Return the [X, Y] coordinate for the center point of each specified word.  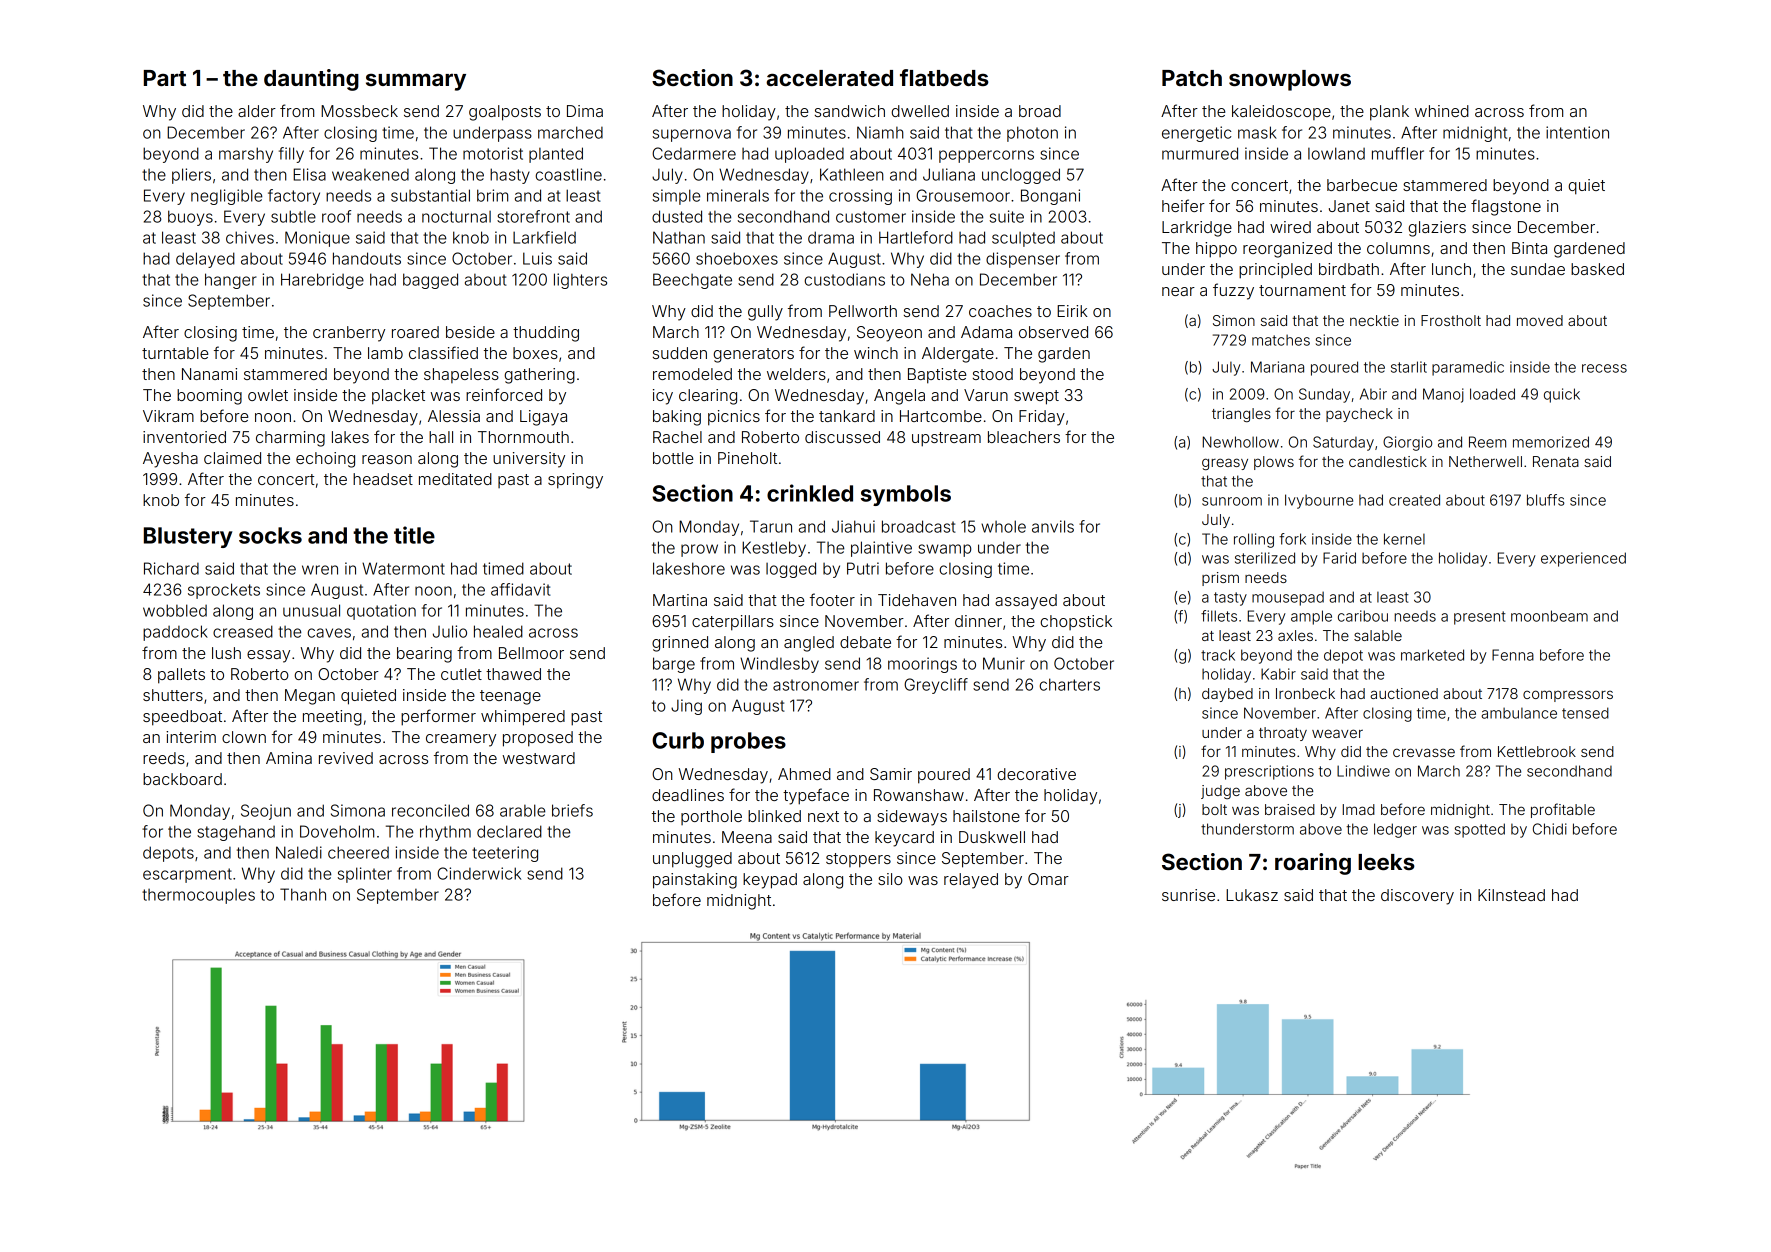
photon [1032, 134]
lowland [1336, 153]
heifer [1183, 205]
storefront [533, 216]
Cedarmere [694, 153]
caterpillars [733, 623]
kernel [1404, 539]
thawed [513, 674]
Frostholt [1451, 320]
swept [1036, 397]
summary [416, 82]
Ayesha [170, 460]
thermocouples [198, 896]
